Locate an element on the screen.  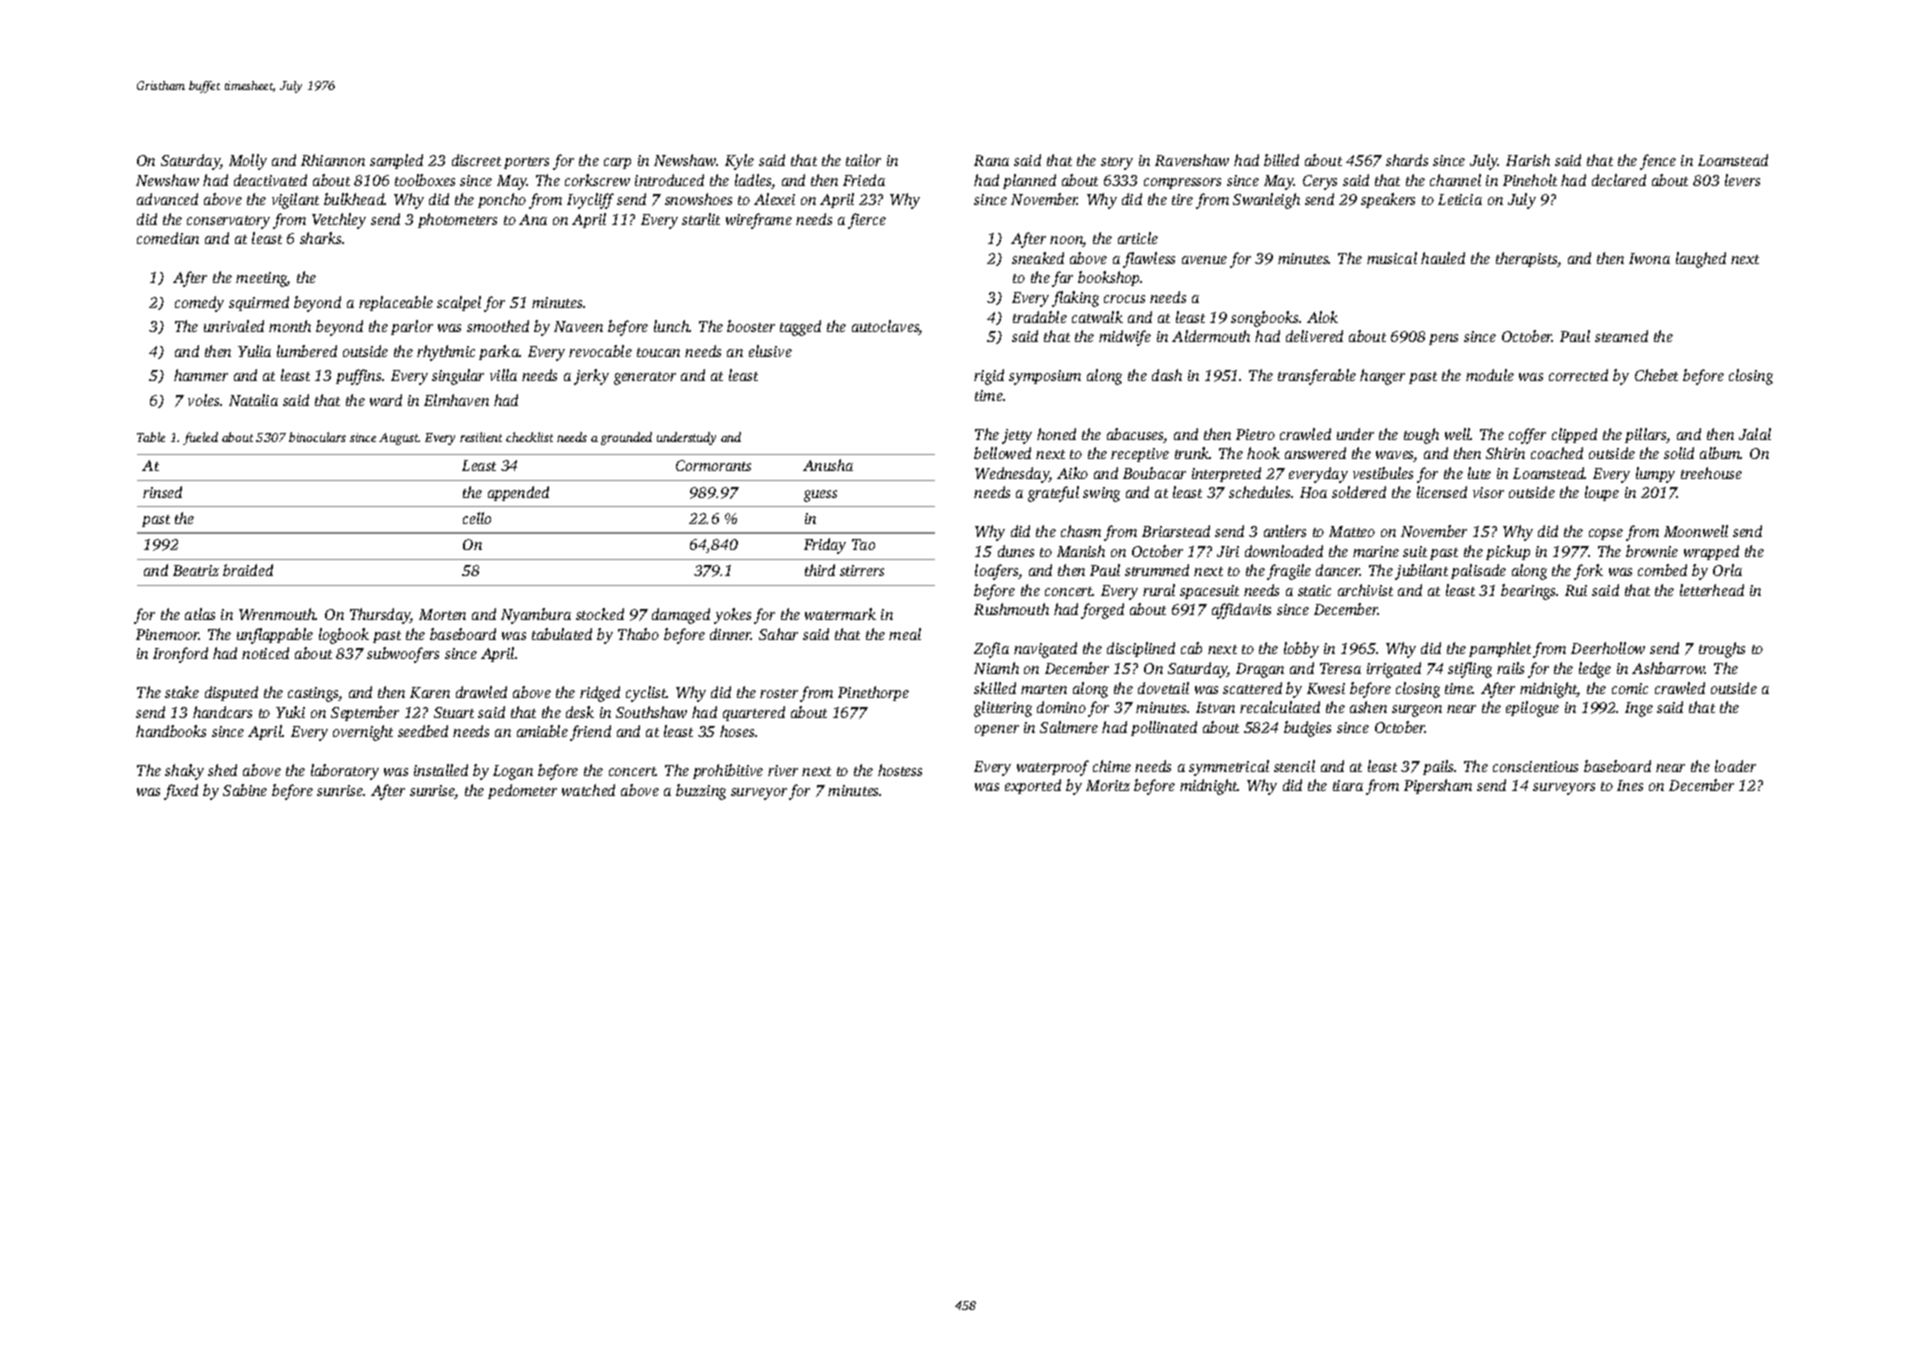
waterproof is located at coordinates (1053, 768).
